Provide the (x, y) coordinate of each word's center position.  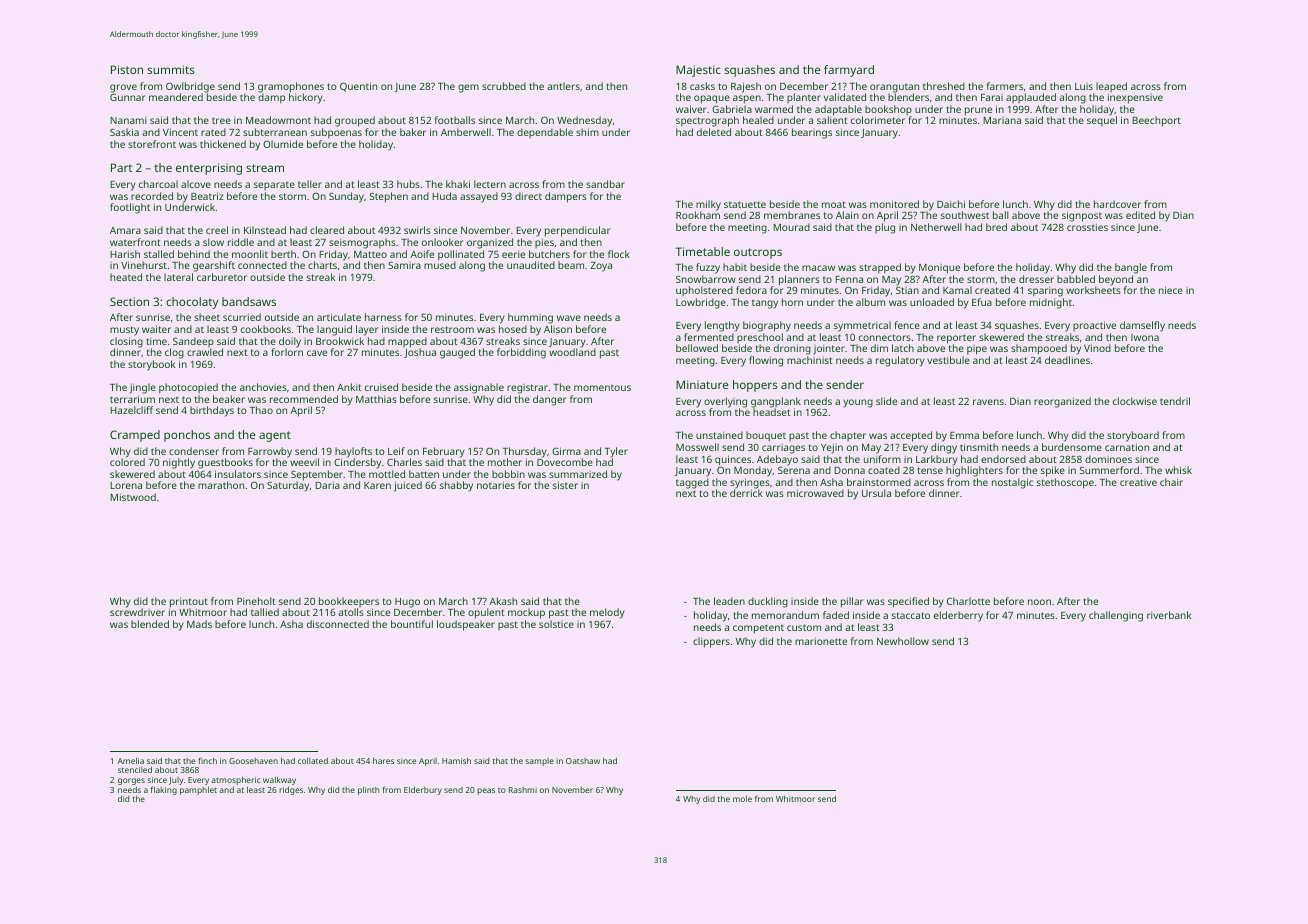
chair (1171, 482)
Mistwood (133, 497)
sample (539, 762)
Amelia (130, 760)
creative (1138, 482)
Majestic (698, 71)
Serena (794, 470)
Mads (199, 624)
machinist (810, 360)
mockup (526, 613)
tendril (1175, 401)
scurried (242, 317)
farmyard (849, 71)
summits (171, 69)
